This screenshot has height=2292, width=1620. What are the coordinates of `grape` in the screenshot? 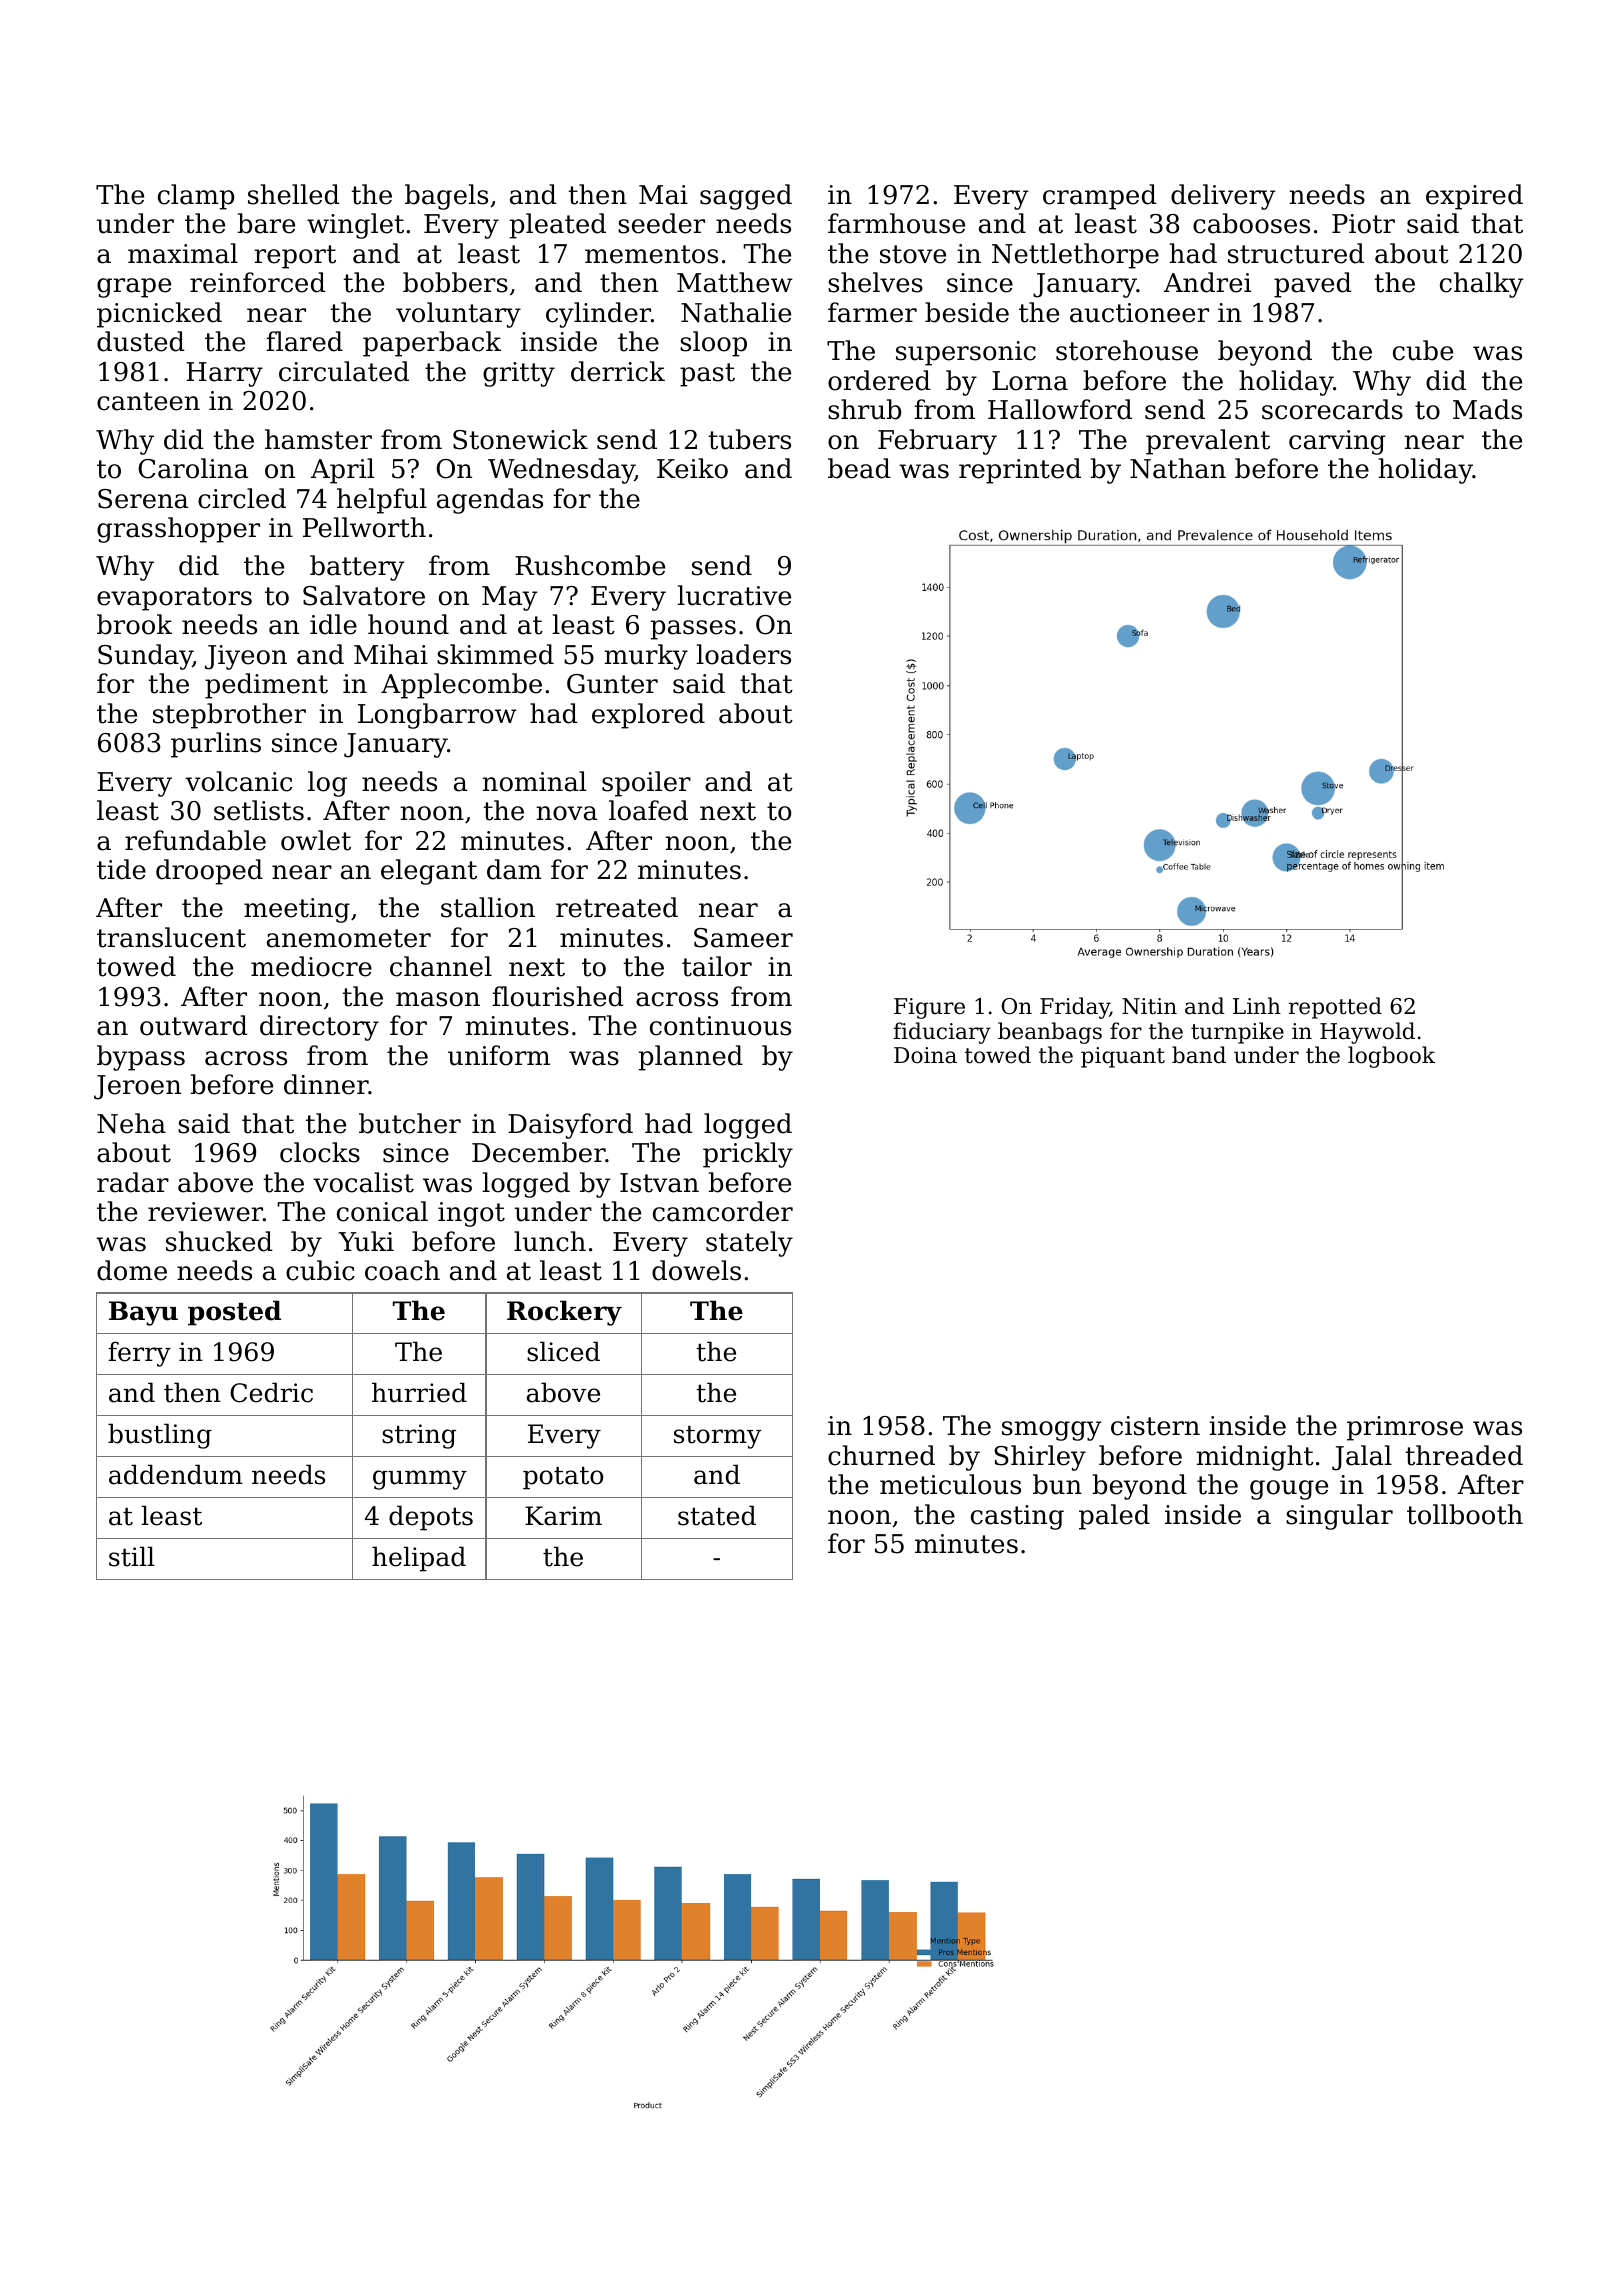 It's located at (134, 288).
